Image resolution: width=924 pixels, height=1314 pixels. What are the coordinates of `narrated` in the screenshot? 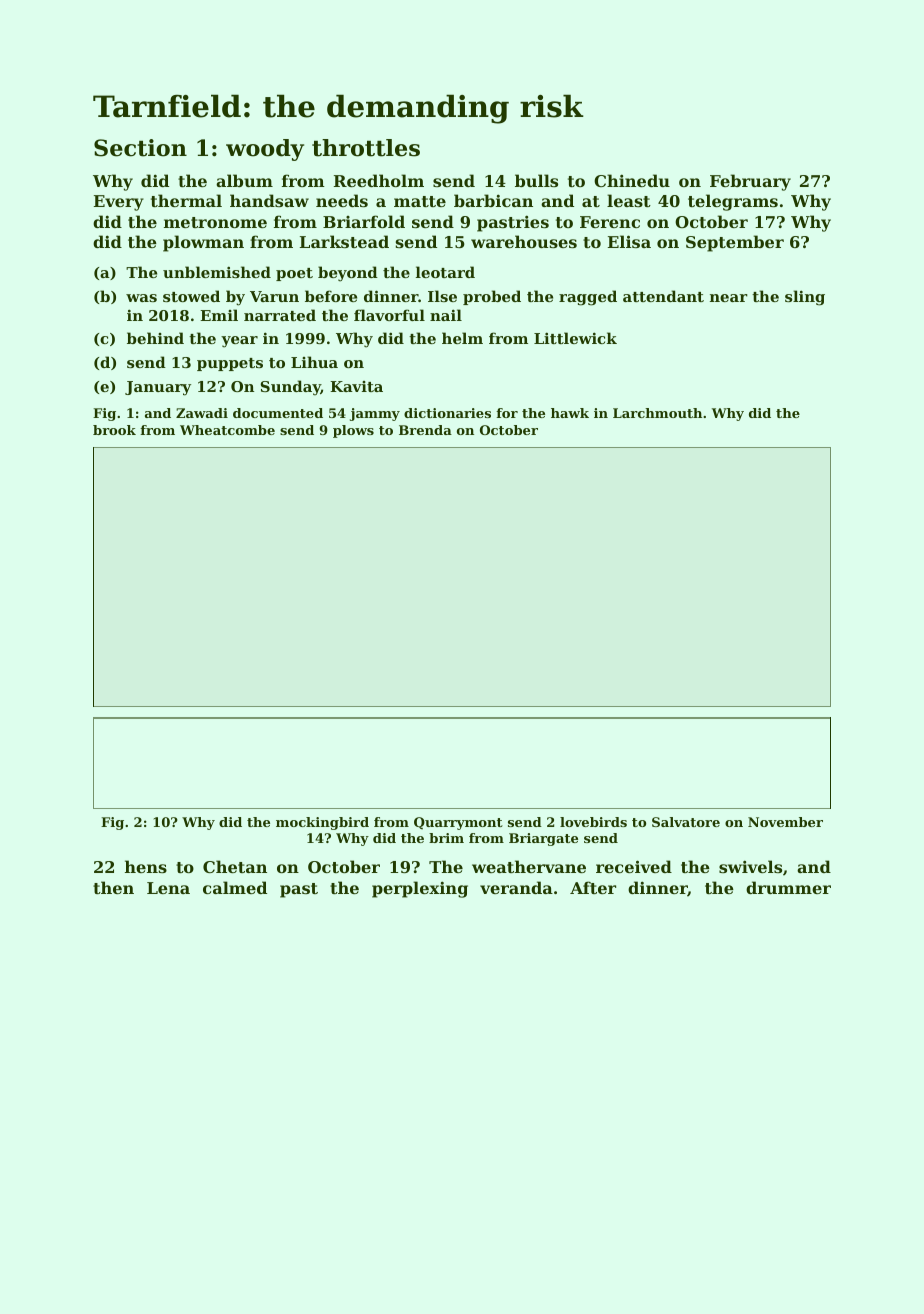 It's located at (280, 315).
